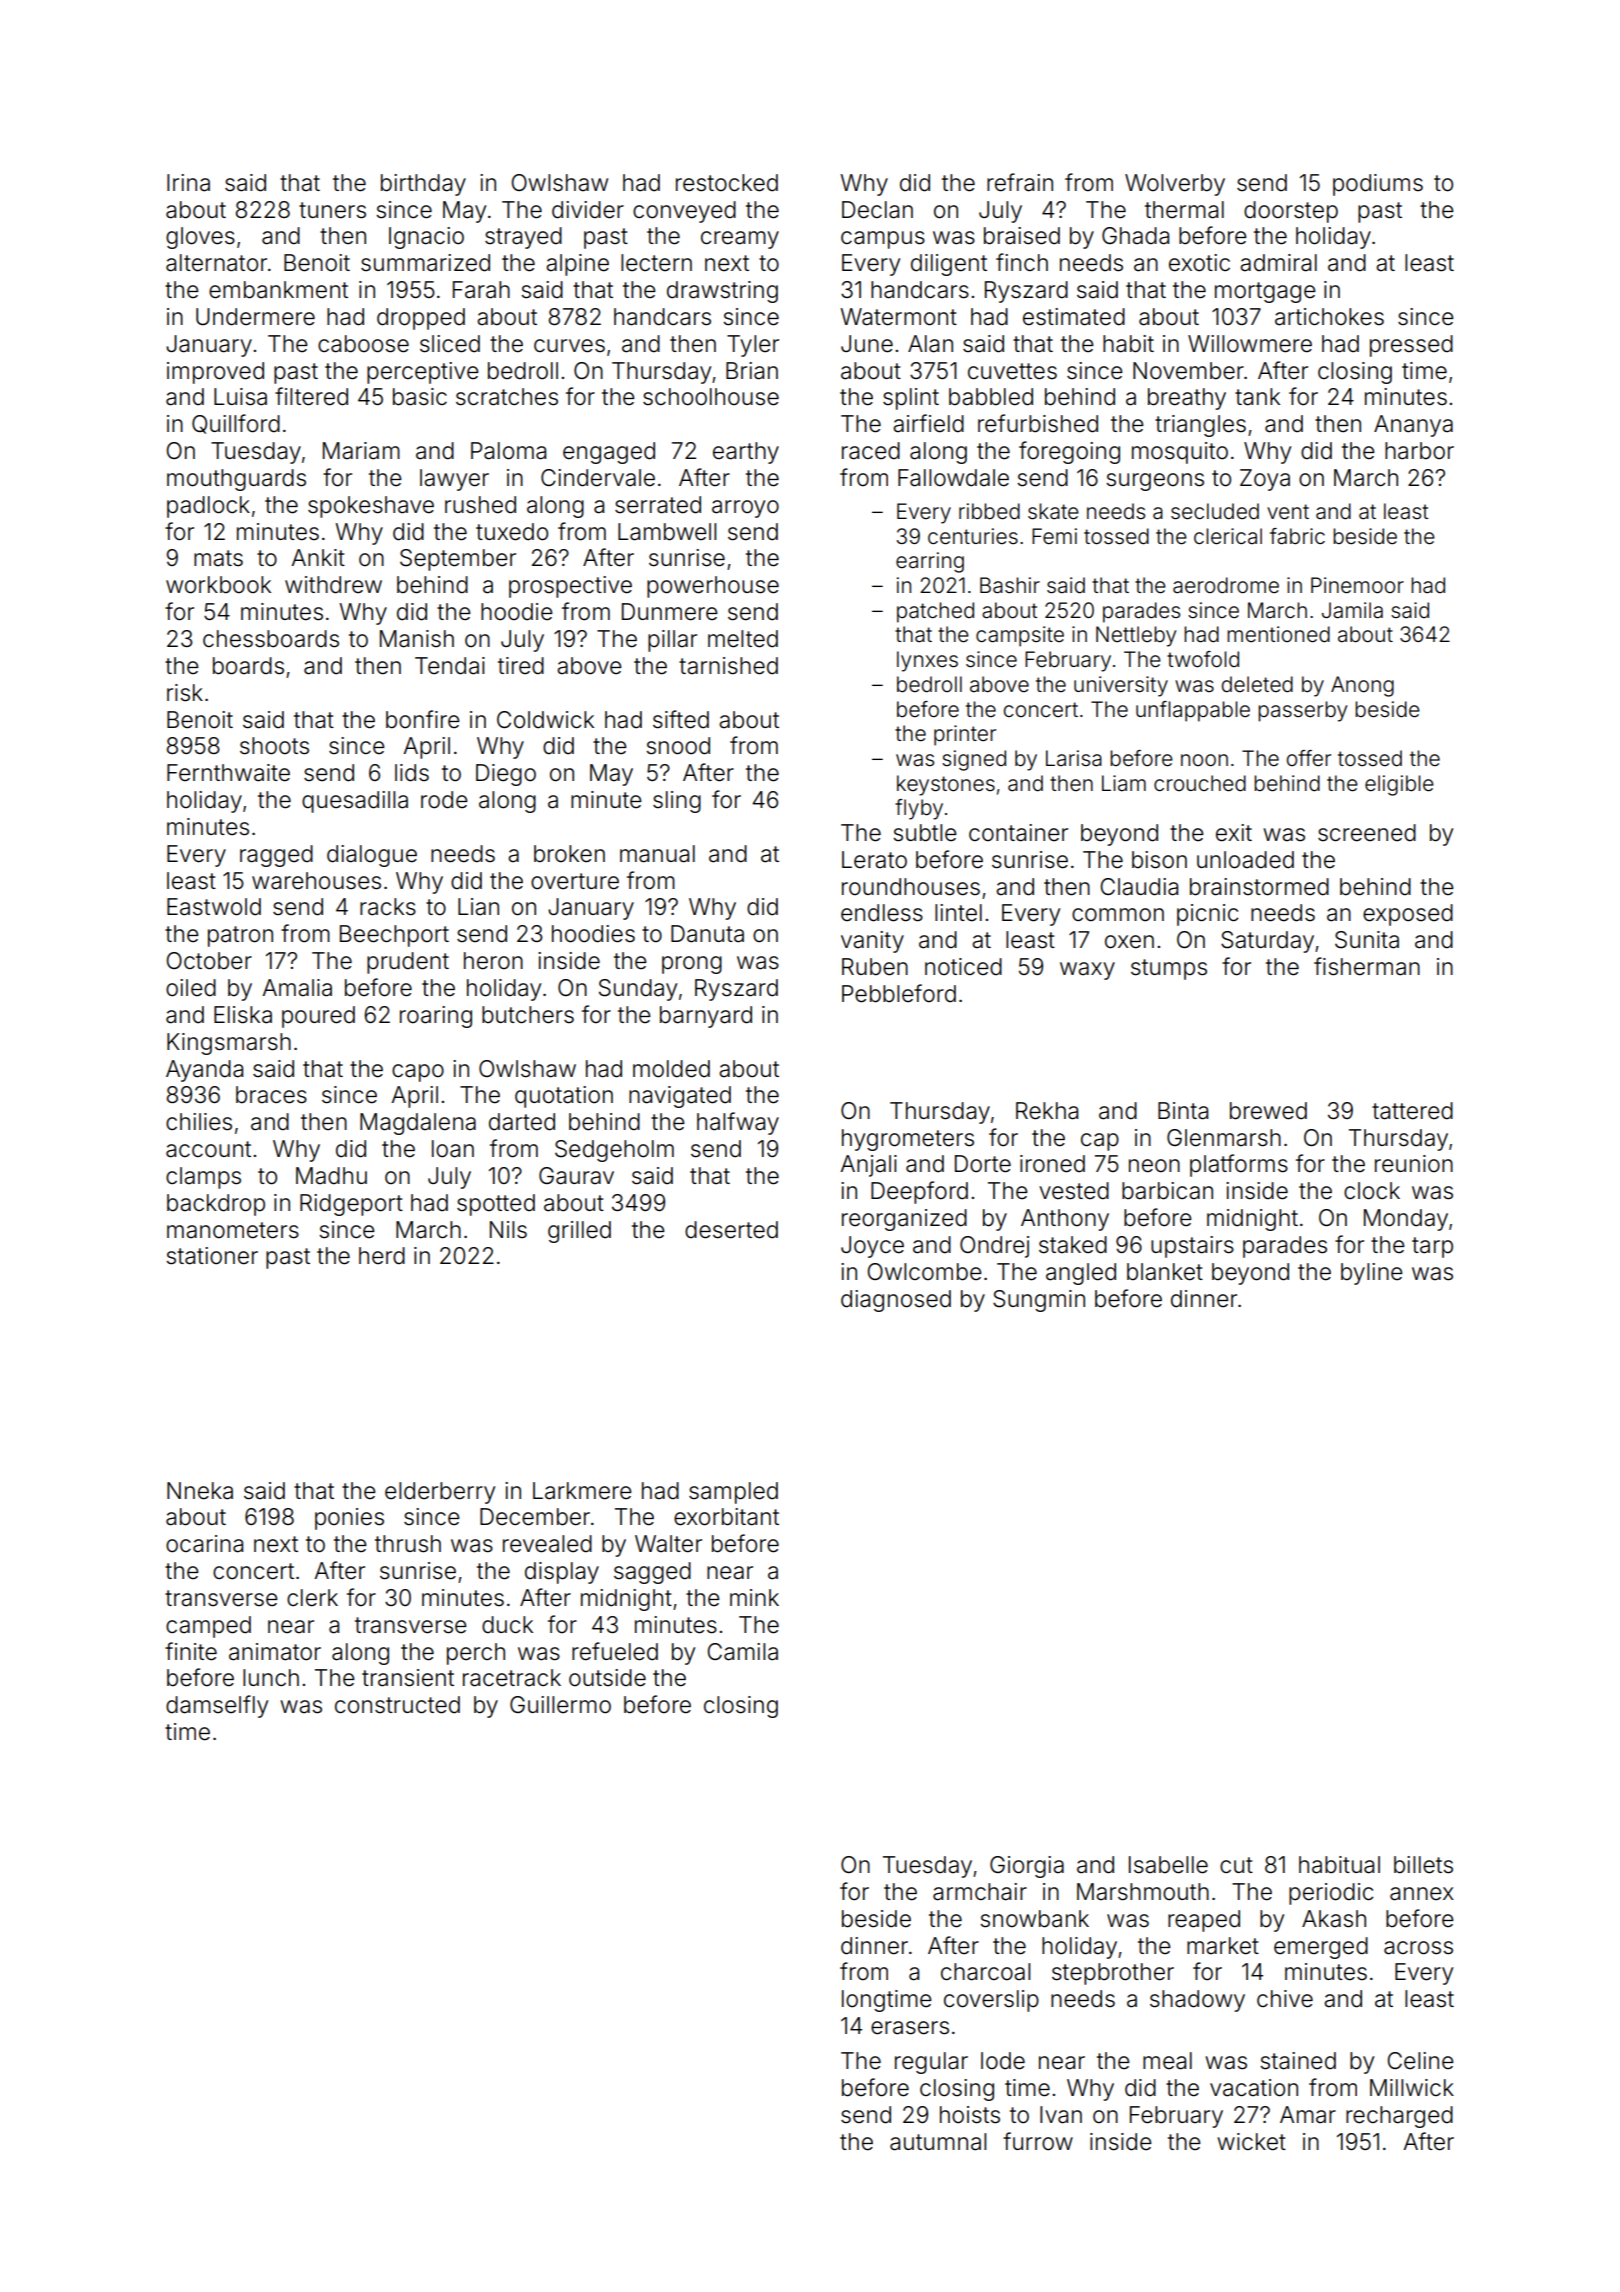 This screenshot has width=1620, height=2292. What do you see at coordinates (408, 1678) in the screenshot?
I see `transient` at bounding box center [408, 1678].
